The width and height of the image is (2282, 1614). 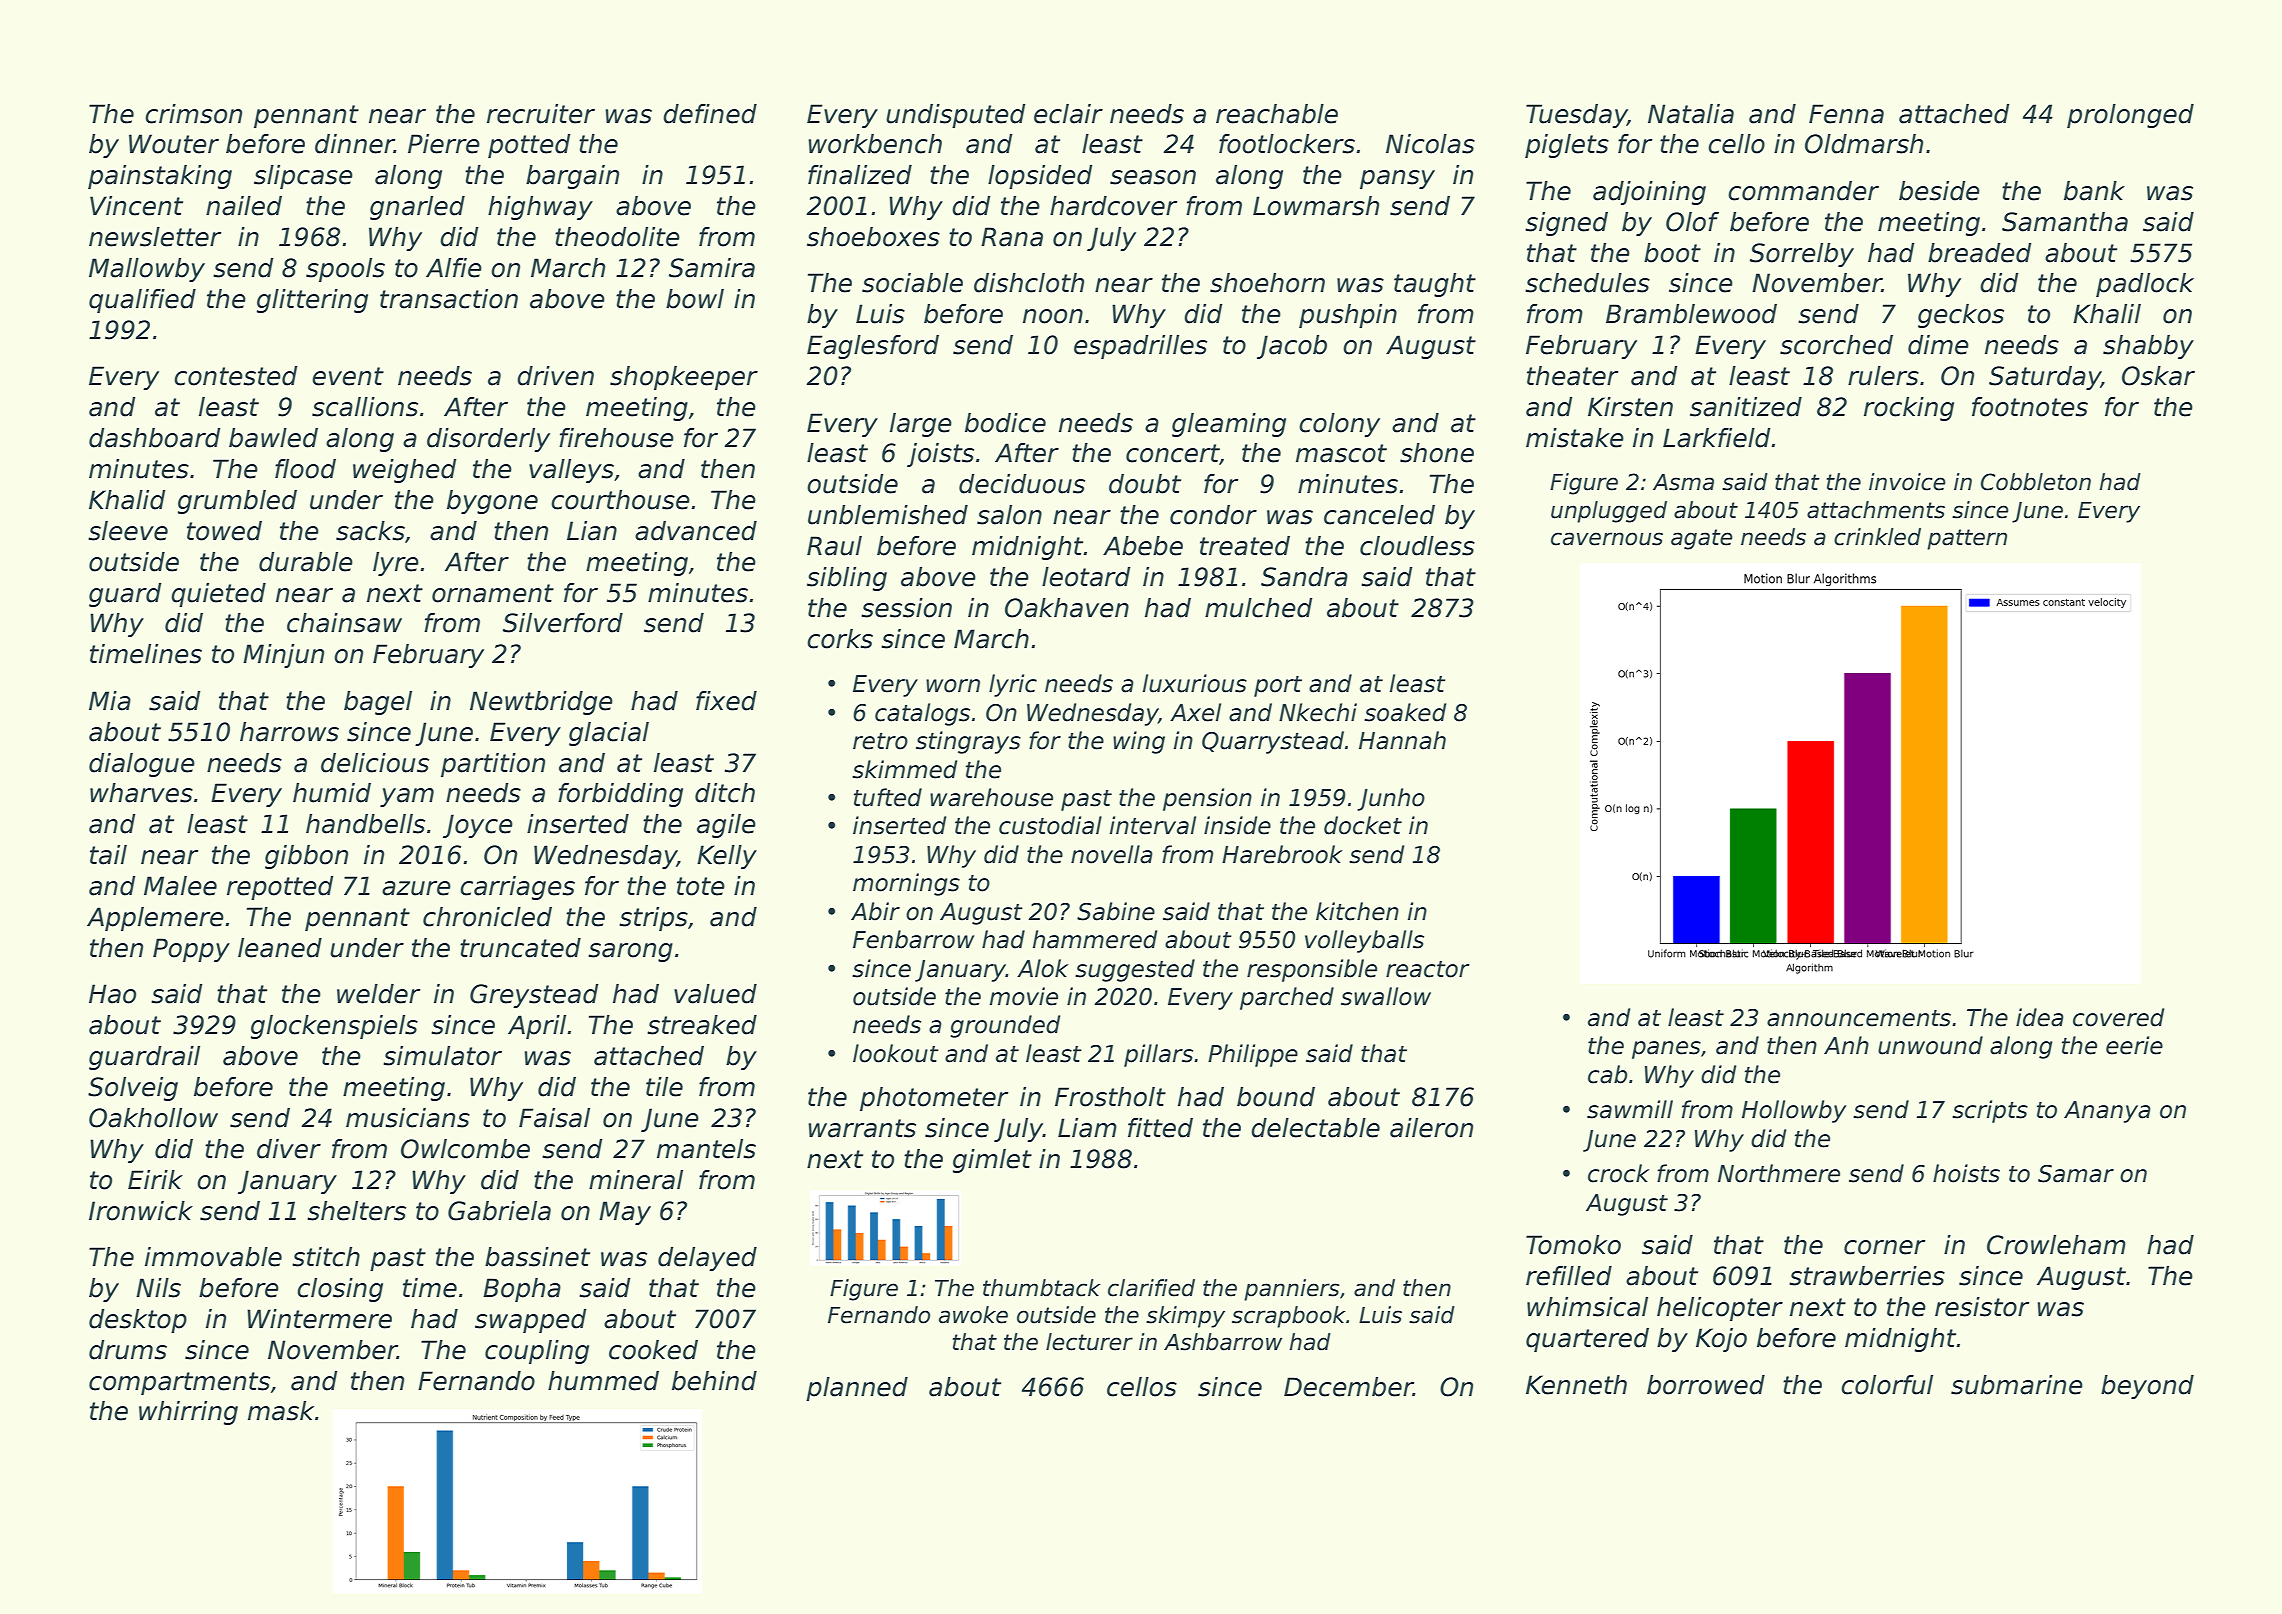 What do you see at coordinates (1363, 825) in the image?
I see `docket` at bounding box center [1363, 825].
